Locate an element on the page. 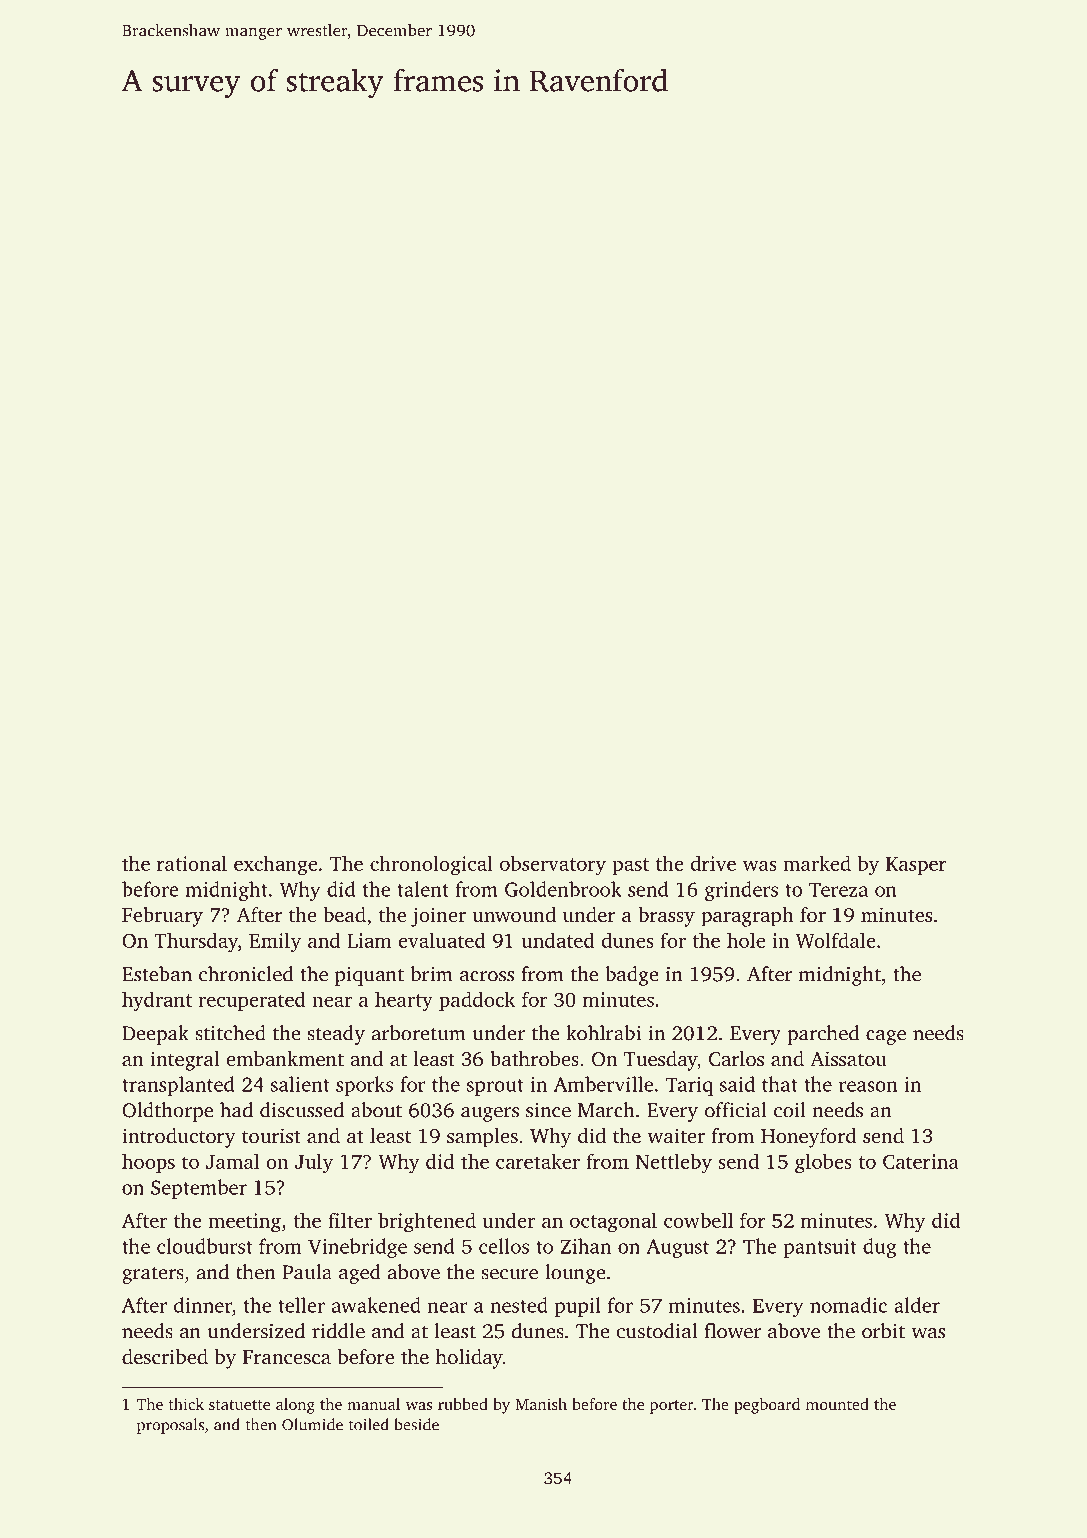  proposals is located at coordinates (170, 1426).
